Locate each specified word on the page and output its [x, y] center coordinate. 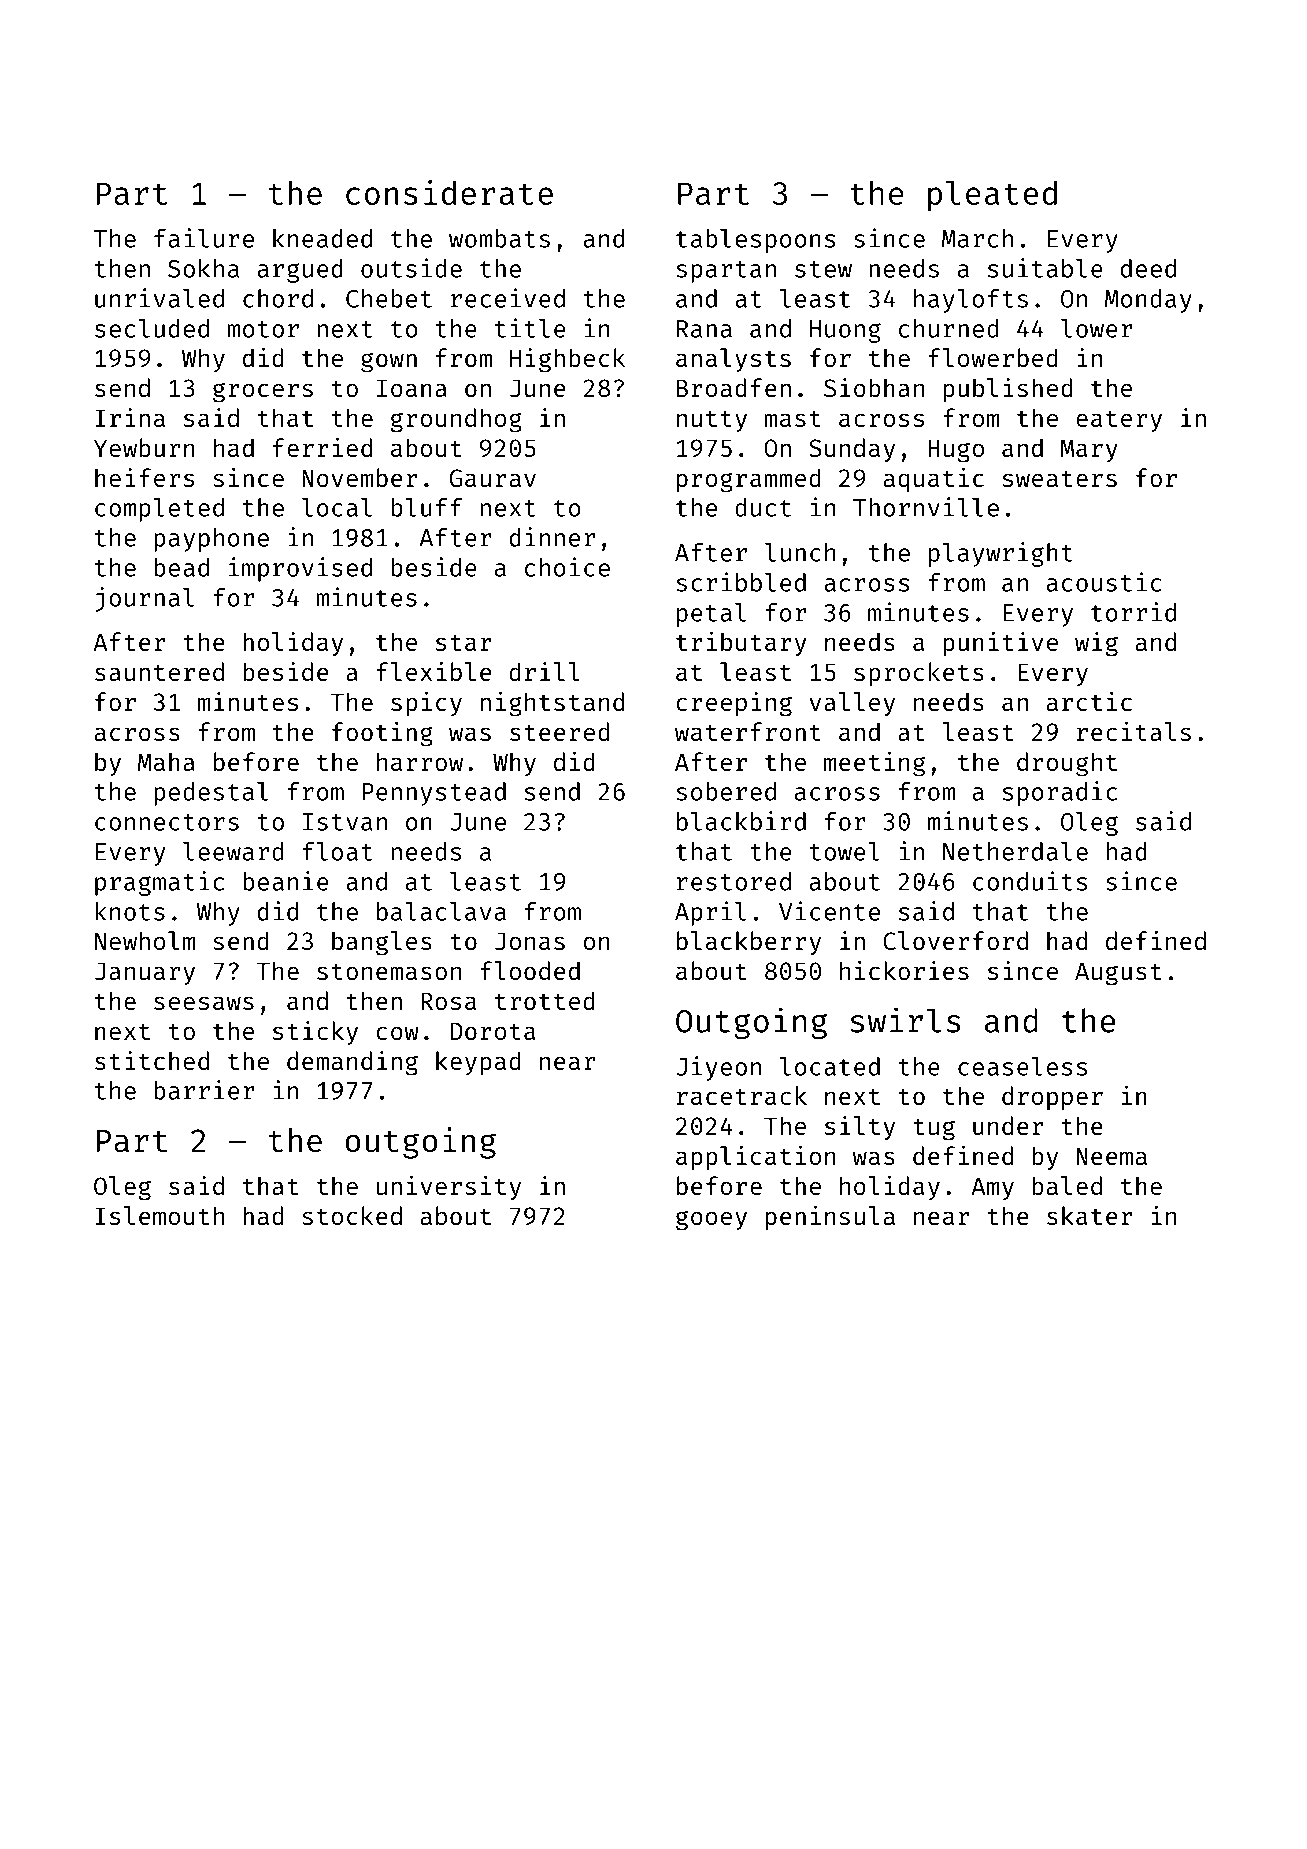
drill [544, 671]
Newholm [145, 940]
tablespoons [755, 241]
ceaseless [1022, 1066]
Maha [166, 761]
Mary [1089, 450]
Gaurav [493, 478]
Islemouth [159, 1215]
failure [204, 238]
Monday [1148, 301]
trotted [545, 1000]
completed [159, 510]
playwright [1001, 554]
